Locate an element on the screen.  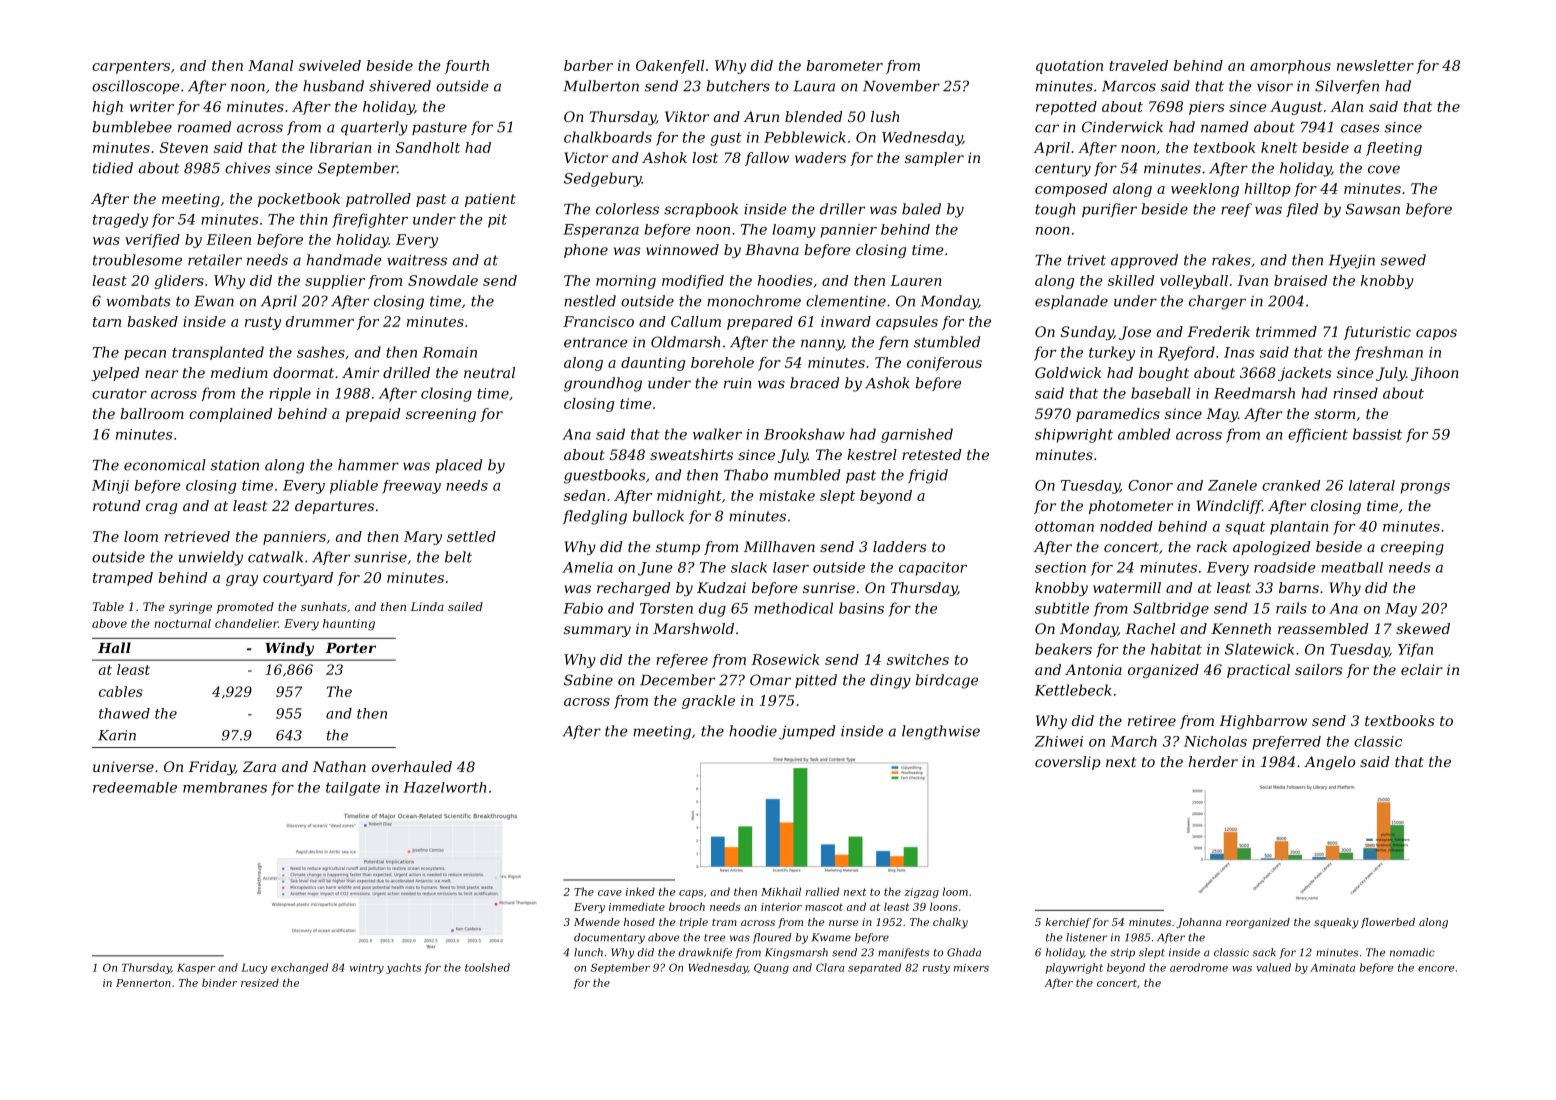
verified is located at coordinates (152, 241).
